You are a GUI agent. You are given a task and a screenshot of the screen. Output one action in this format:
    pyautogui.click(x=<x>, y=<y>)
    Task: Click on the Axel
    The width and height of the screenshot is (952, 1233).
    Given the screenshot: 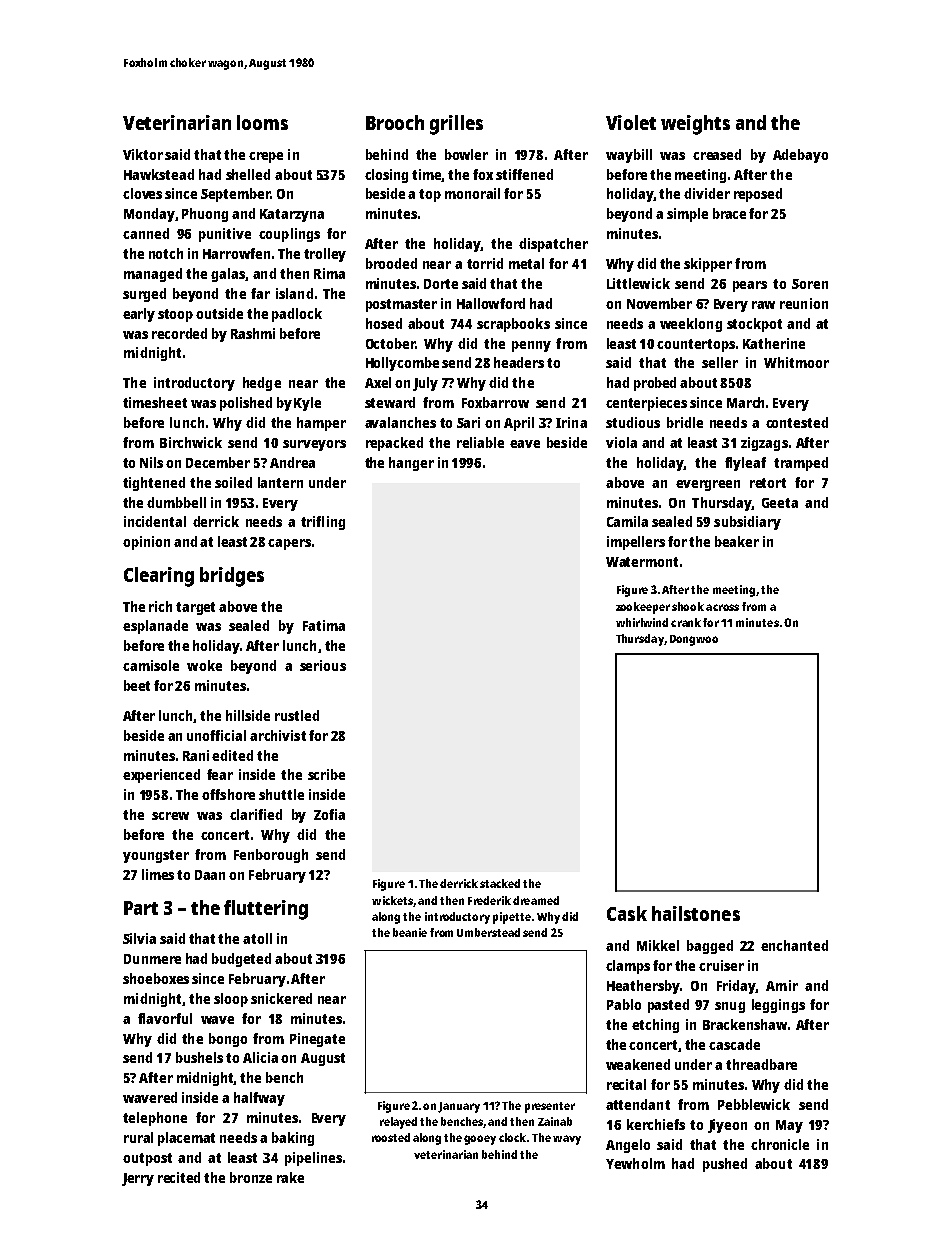 What is the action you would take?
    pyautogui.click(x=378, y=382)
